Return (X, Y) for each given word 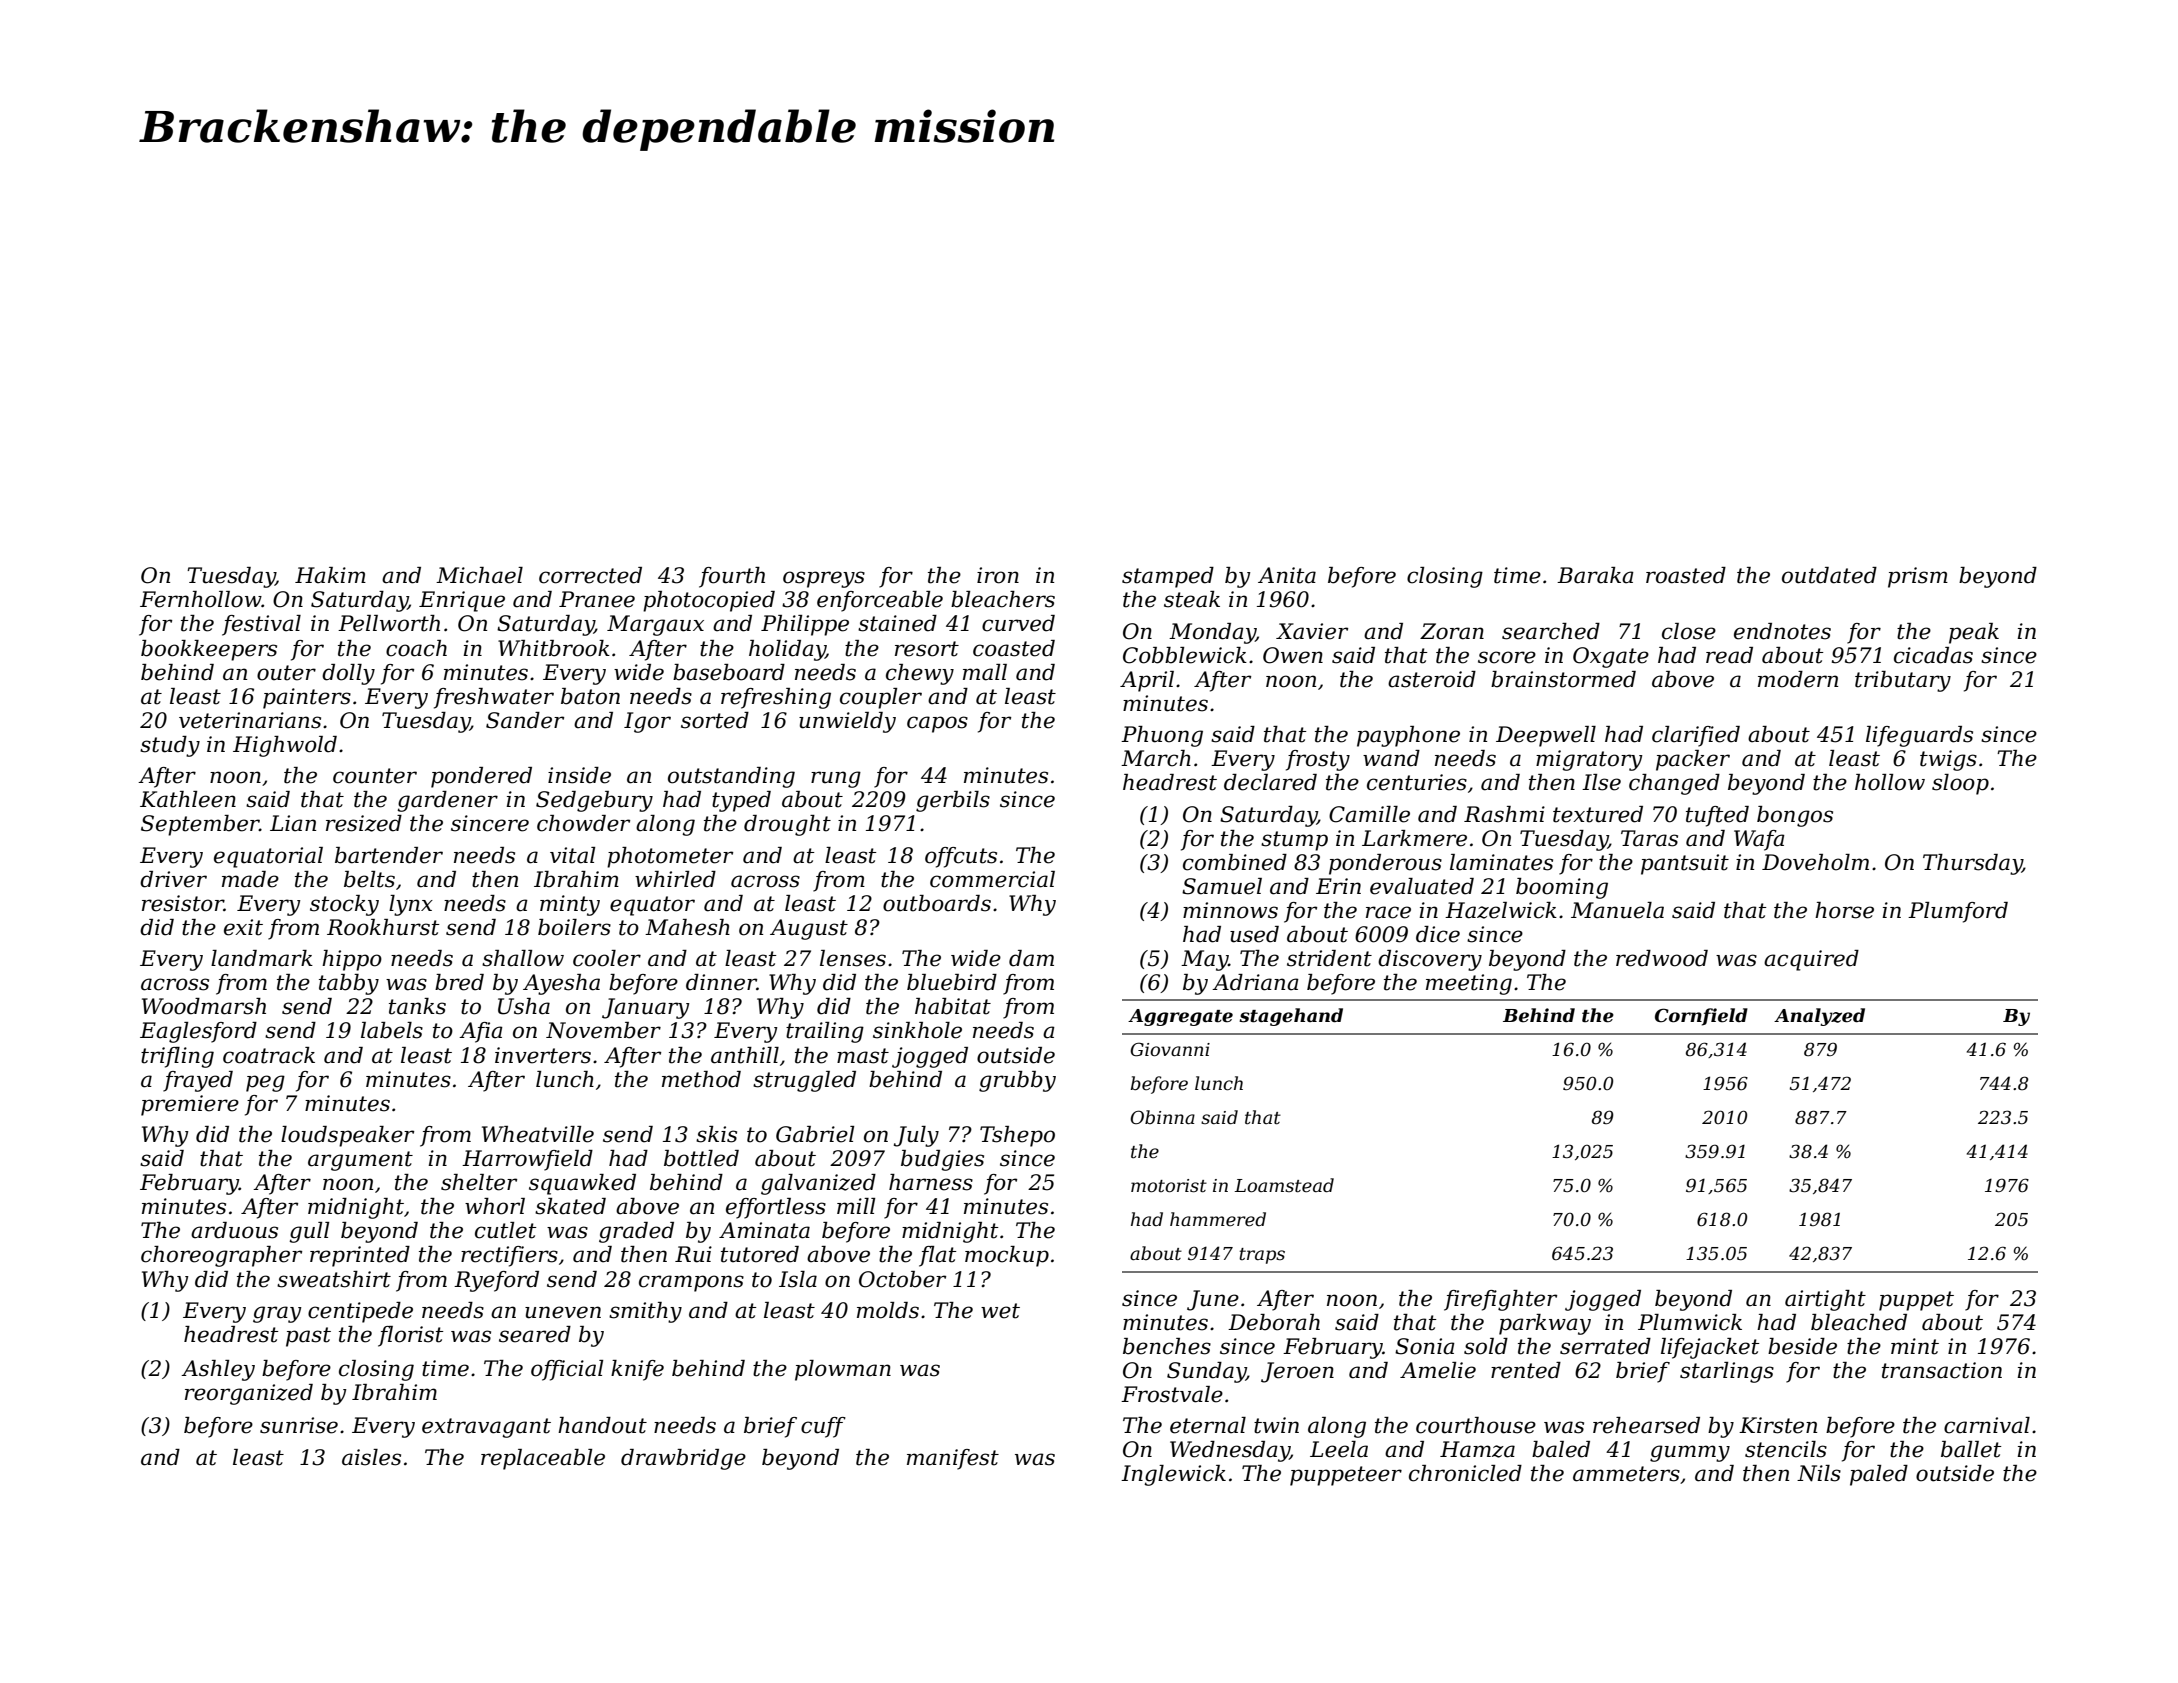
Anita (1287, 575)
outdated (1829, 575)
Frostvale (1172, 1394)
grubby (1017, 1081)
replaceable (543, 1459)
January (646, 1008)
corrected (590, 575)
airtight (1825, 1300)
